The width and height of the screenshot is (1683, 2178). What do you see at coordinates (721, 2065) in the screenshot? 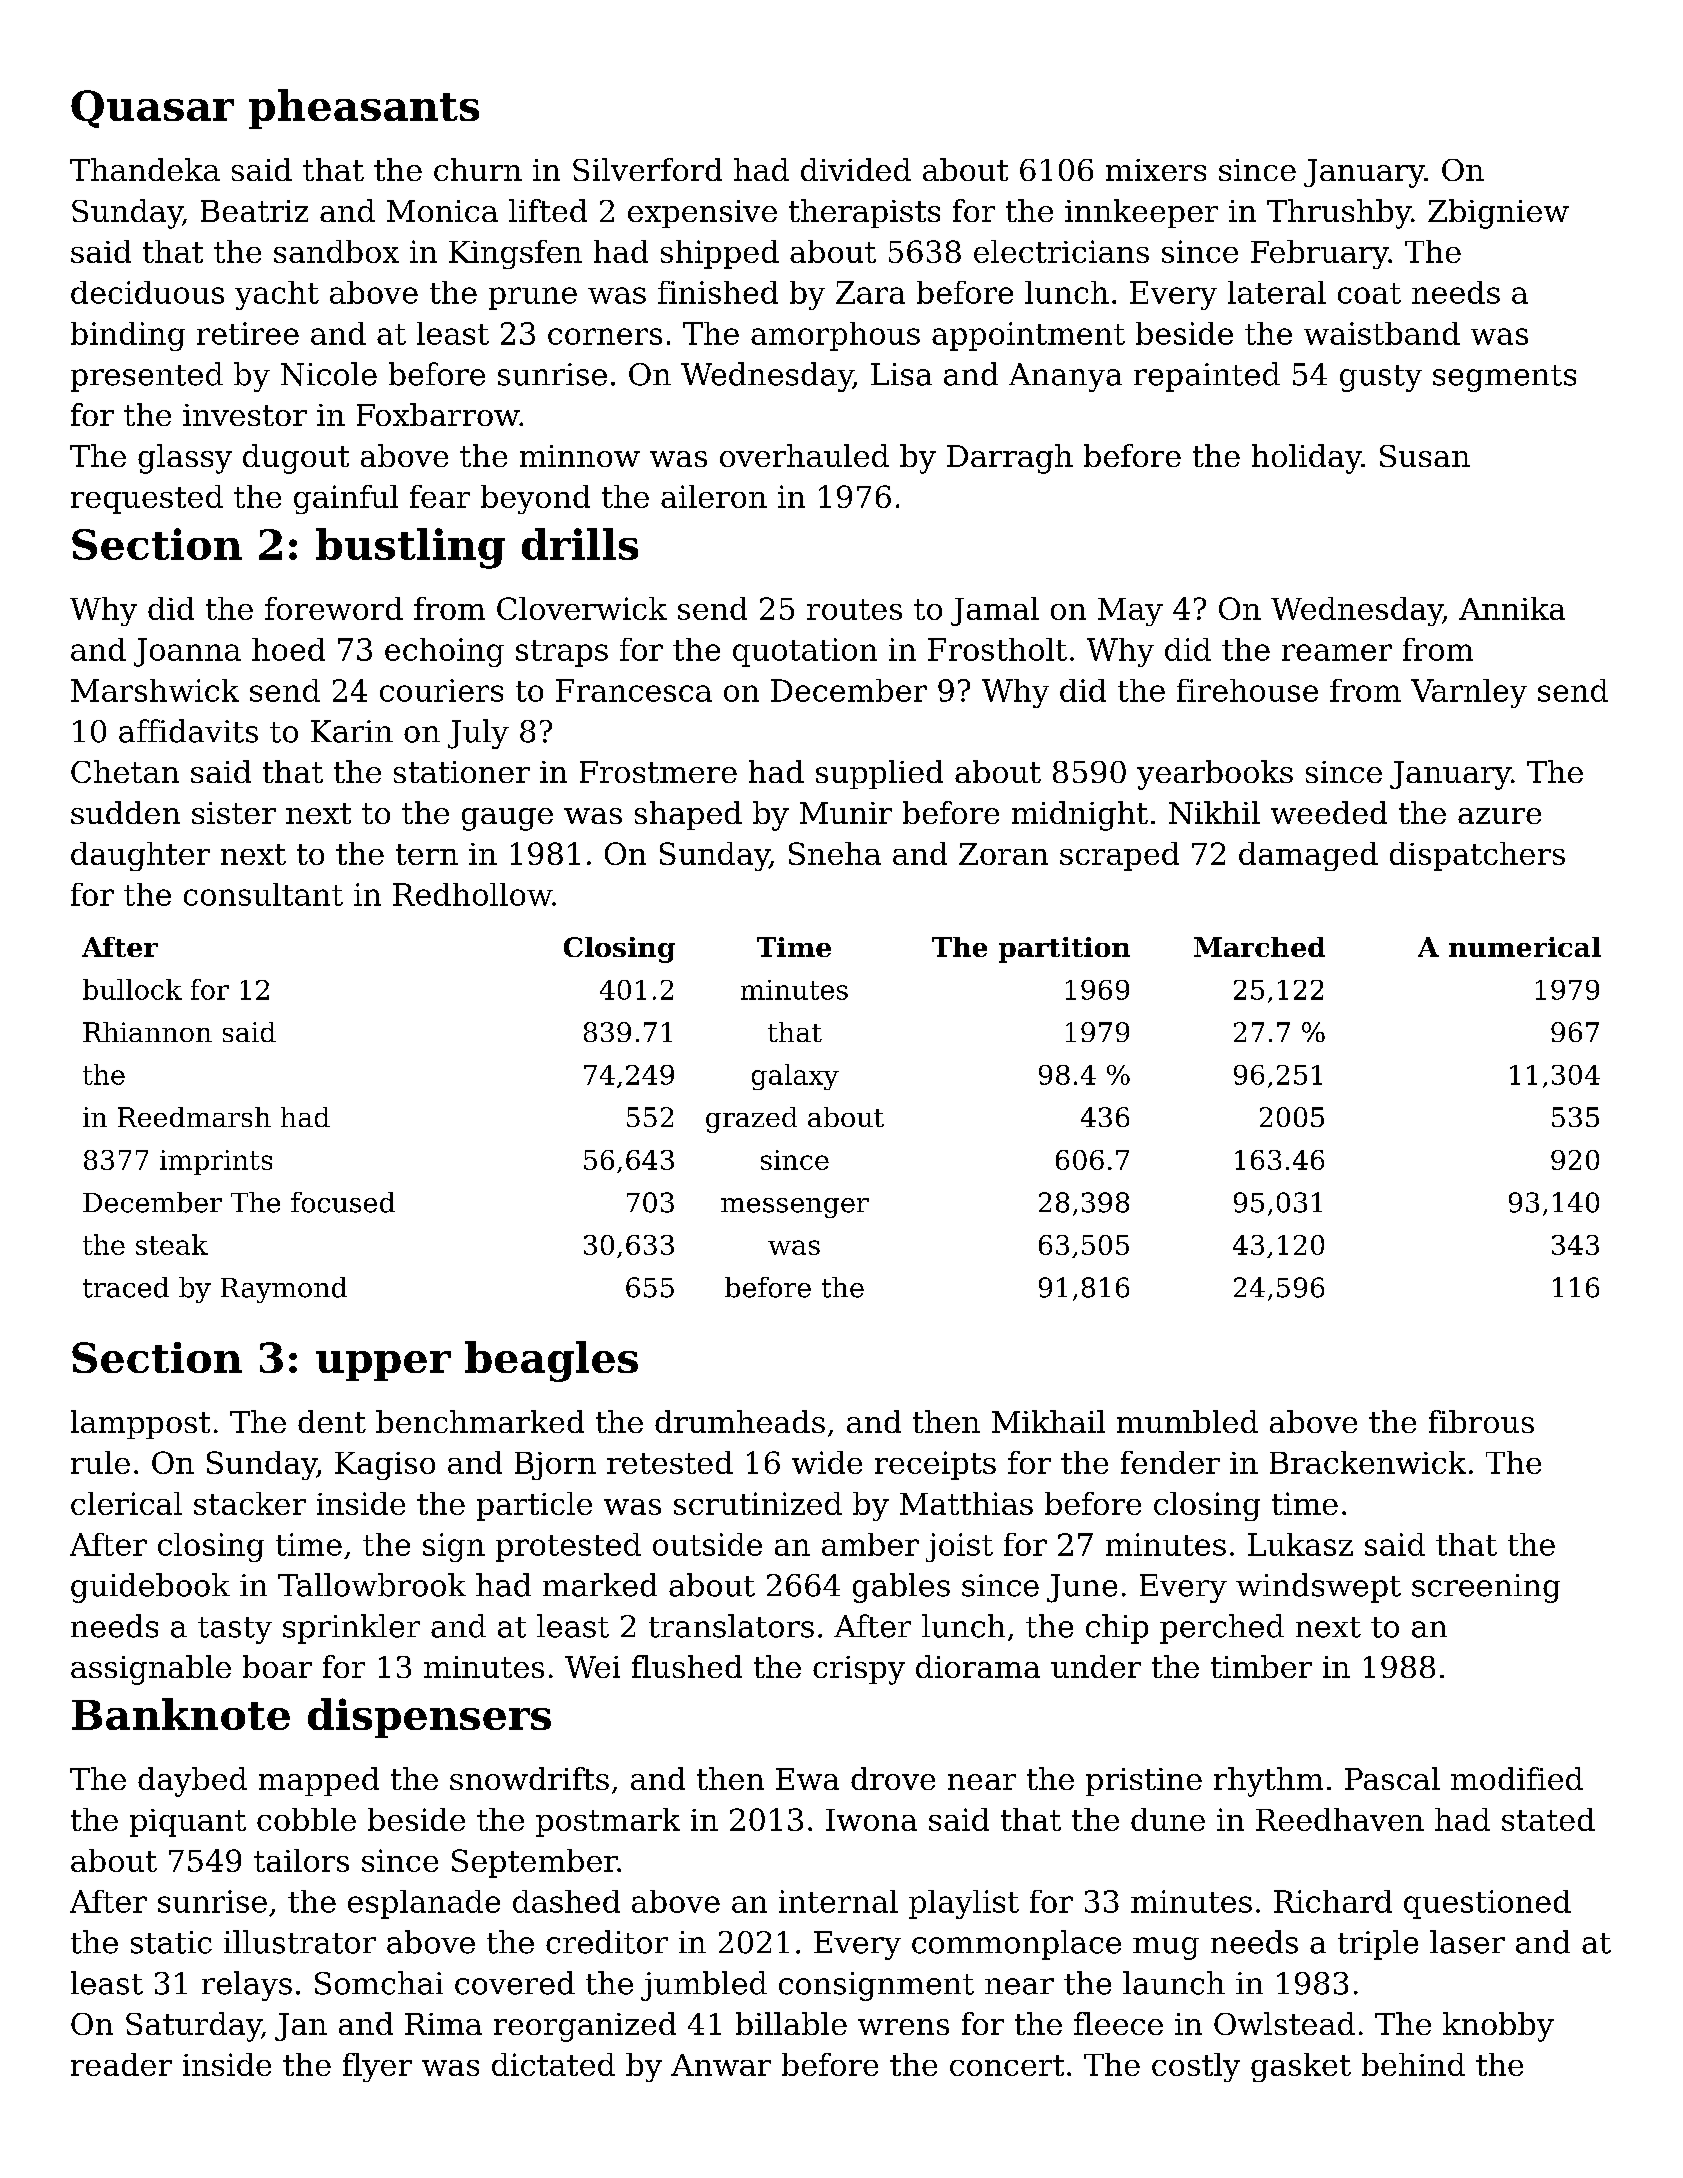
I see `Anwar` at bounding box center [721, 2065].
